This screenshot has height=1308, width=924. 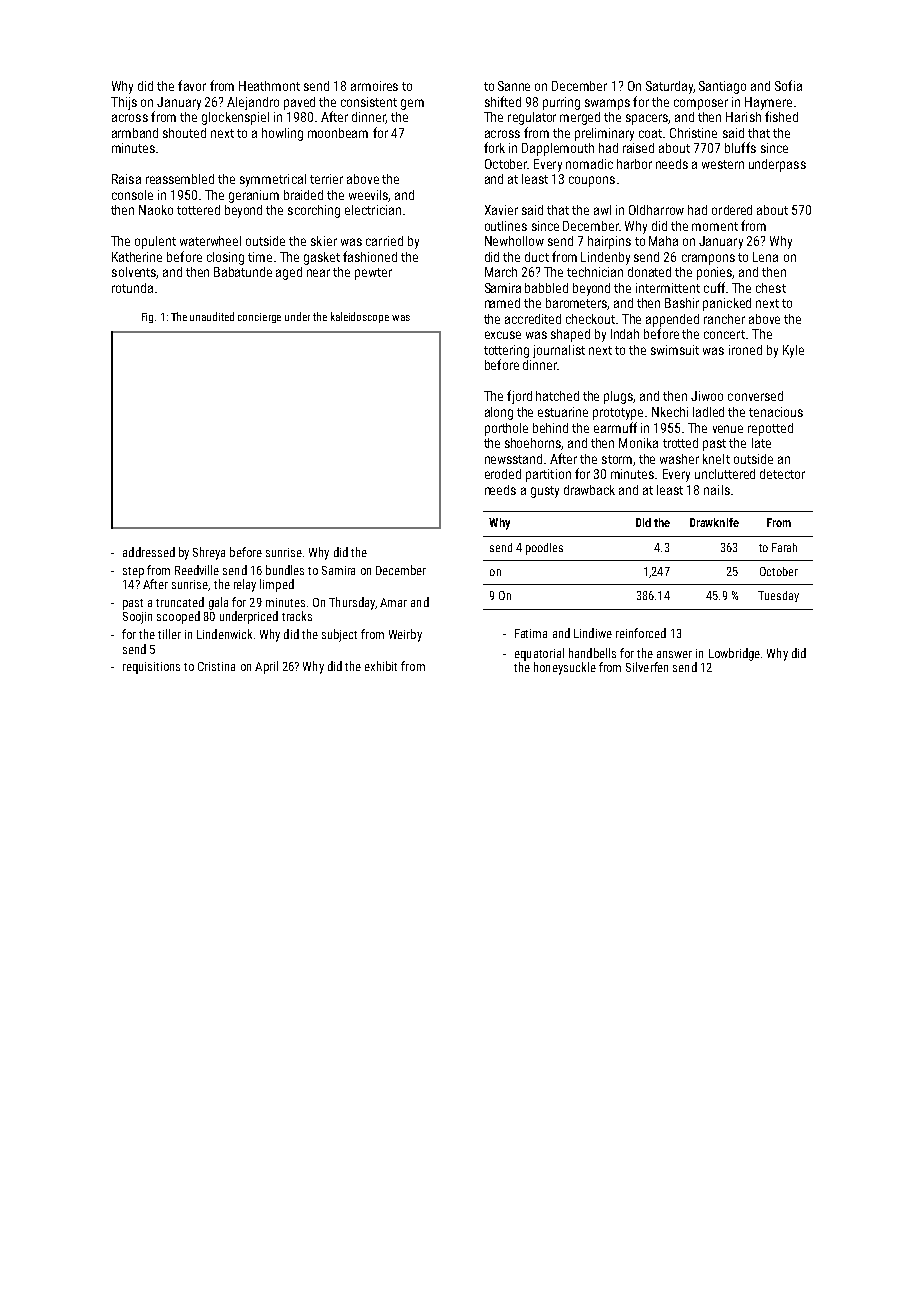 I want to click on bluffs, so click(x=740, y=147).
